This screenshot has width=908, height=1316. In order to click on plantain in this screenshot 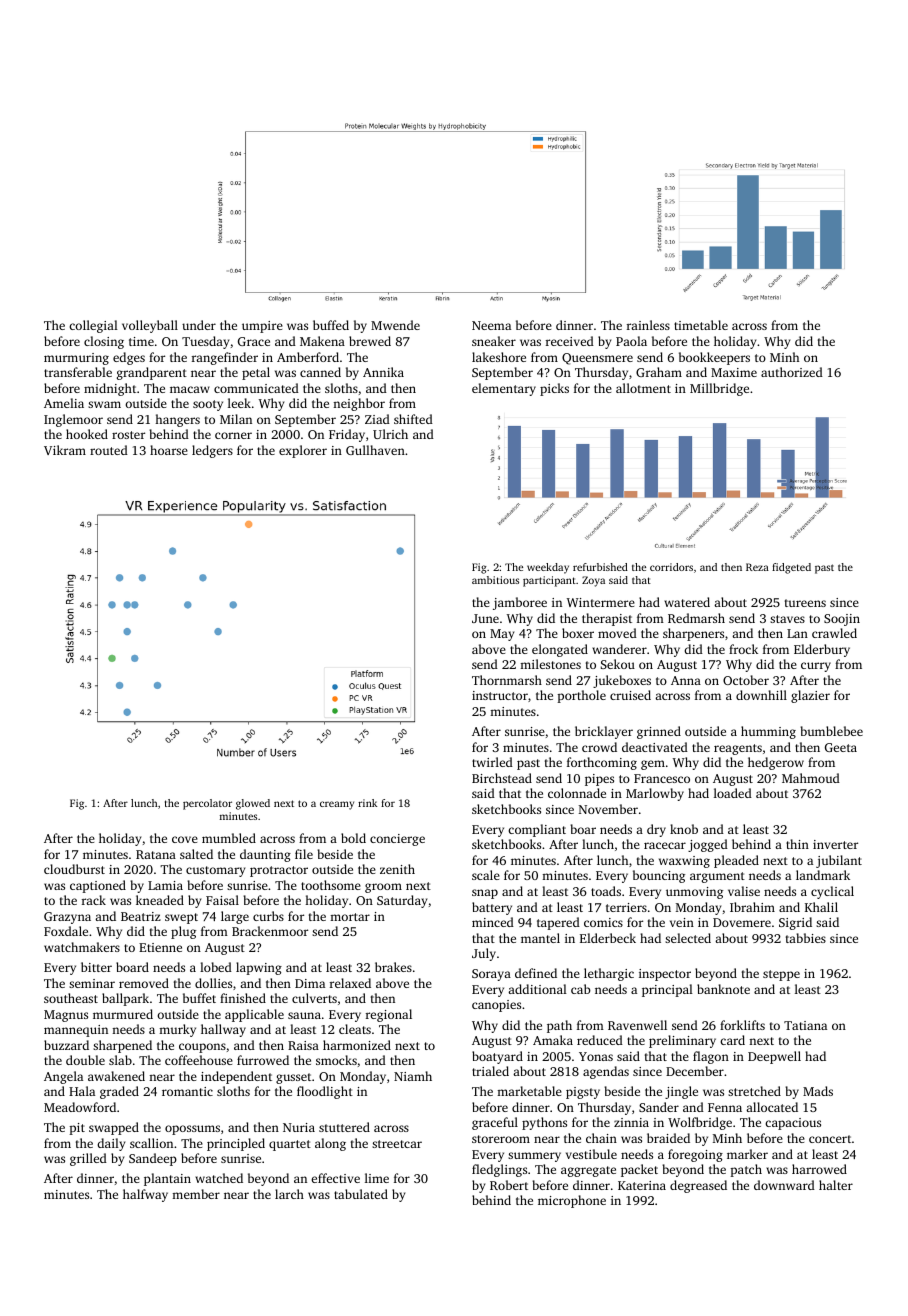, I will do `click(167, 1179)`.
